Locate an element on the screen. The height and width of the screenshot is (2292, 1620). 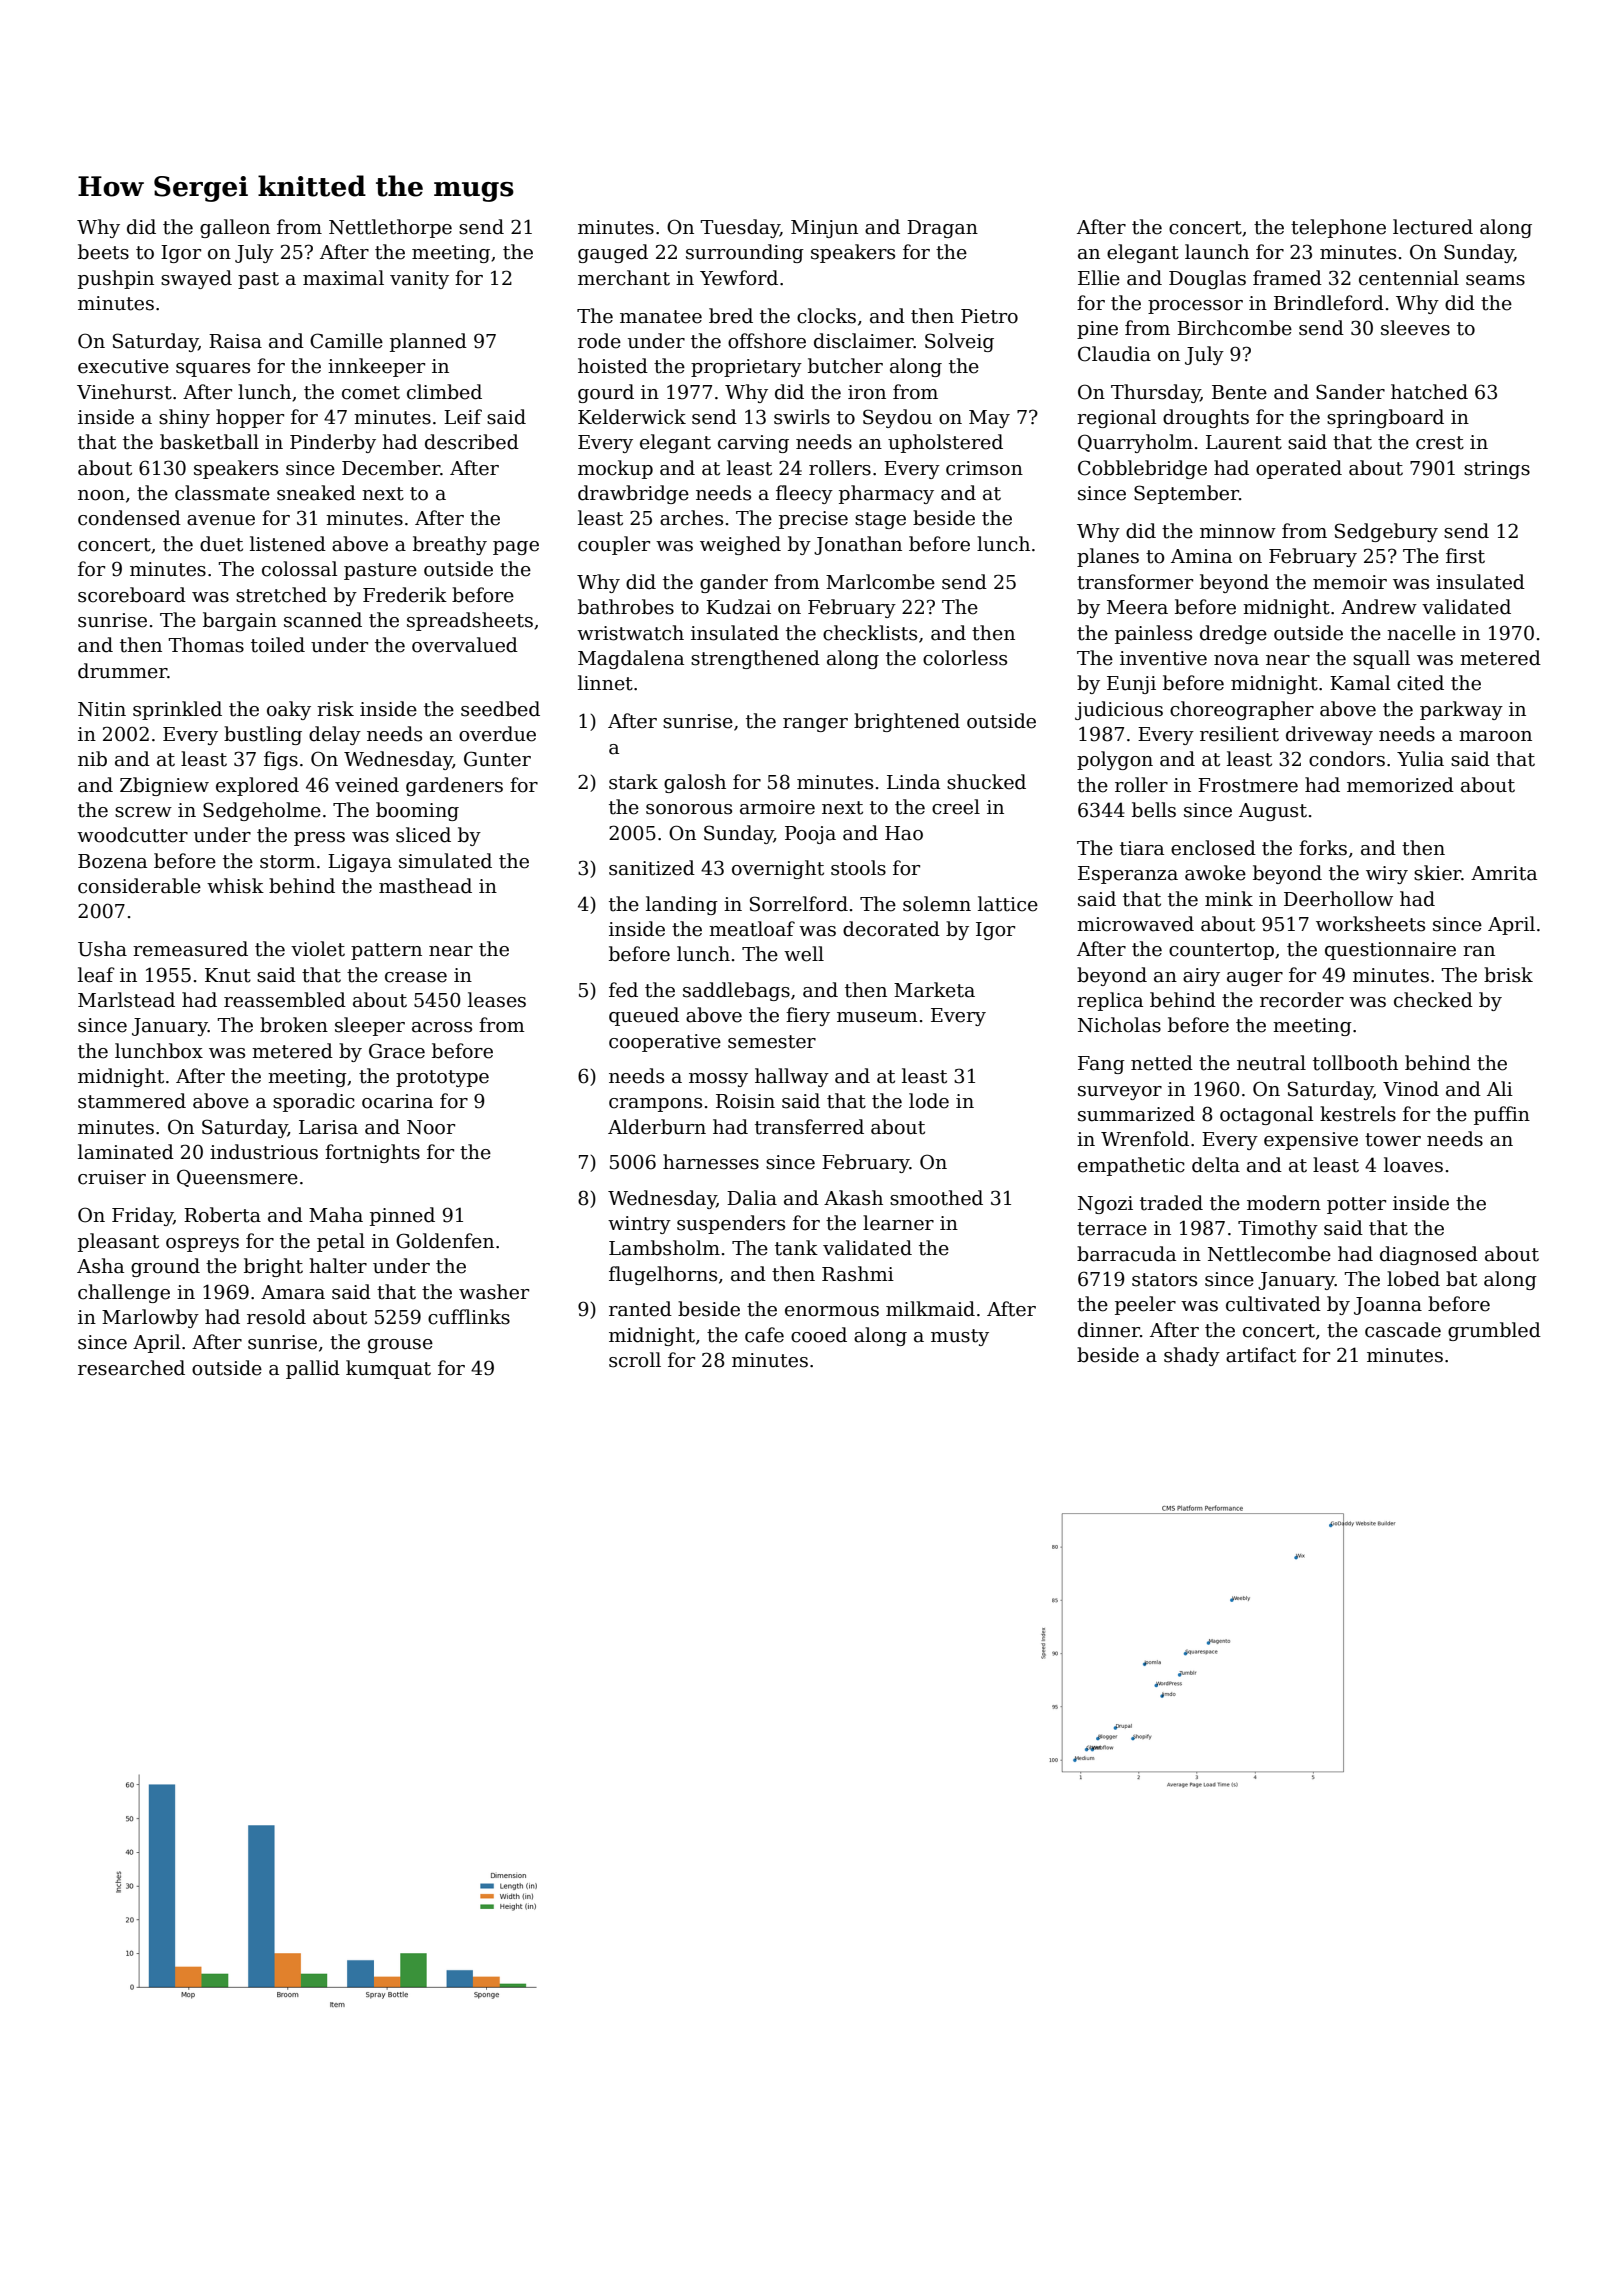
masthead is located at coordinates (425, 886).
